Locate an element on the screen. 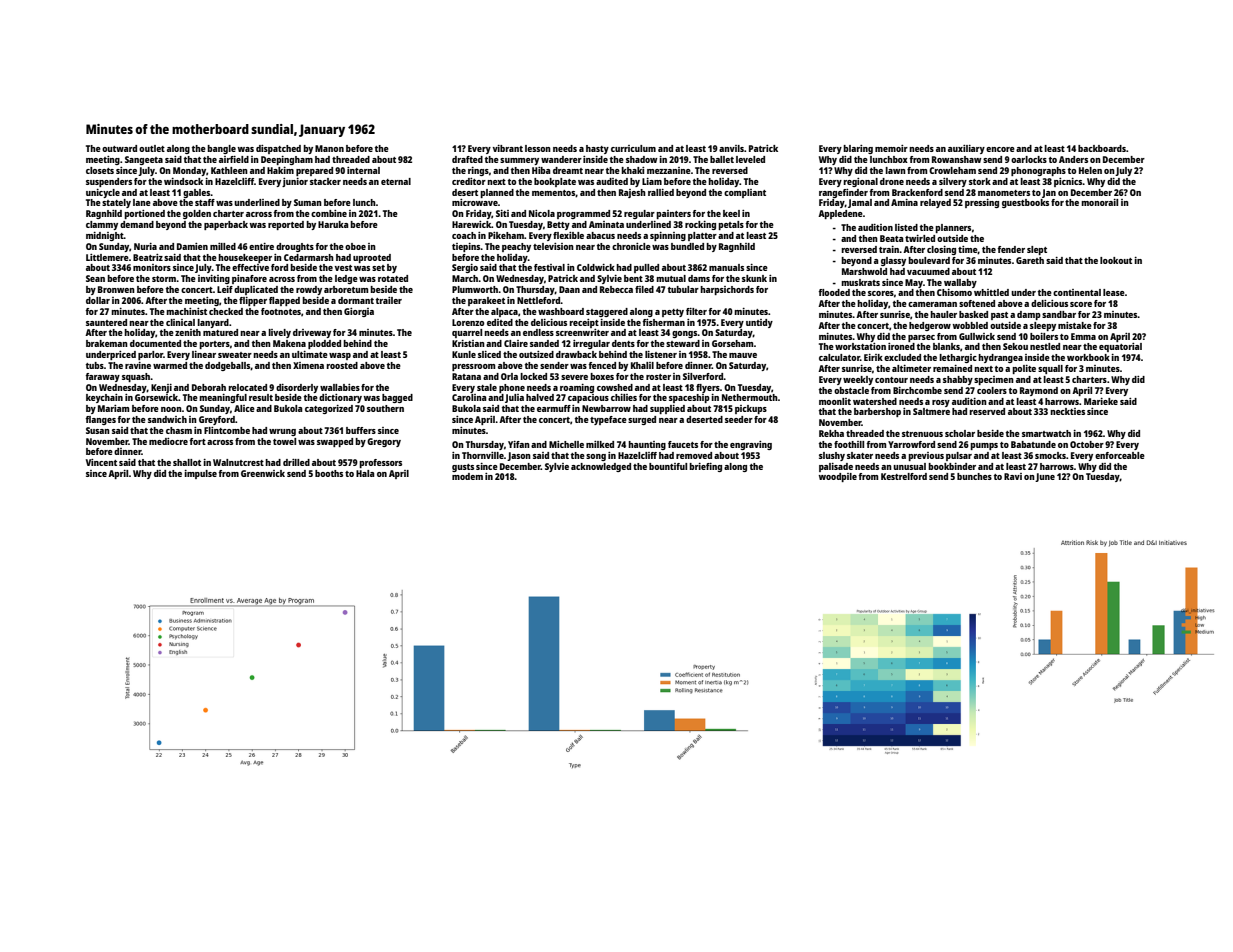  Gareth is located at coordinates (1030, 260).
